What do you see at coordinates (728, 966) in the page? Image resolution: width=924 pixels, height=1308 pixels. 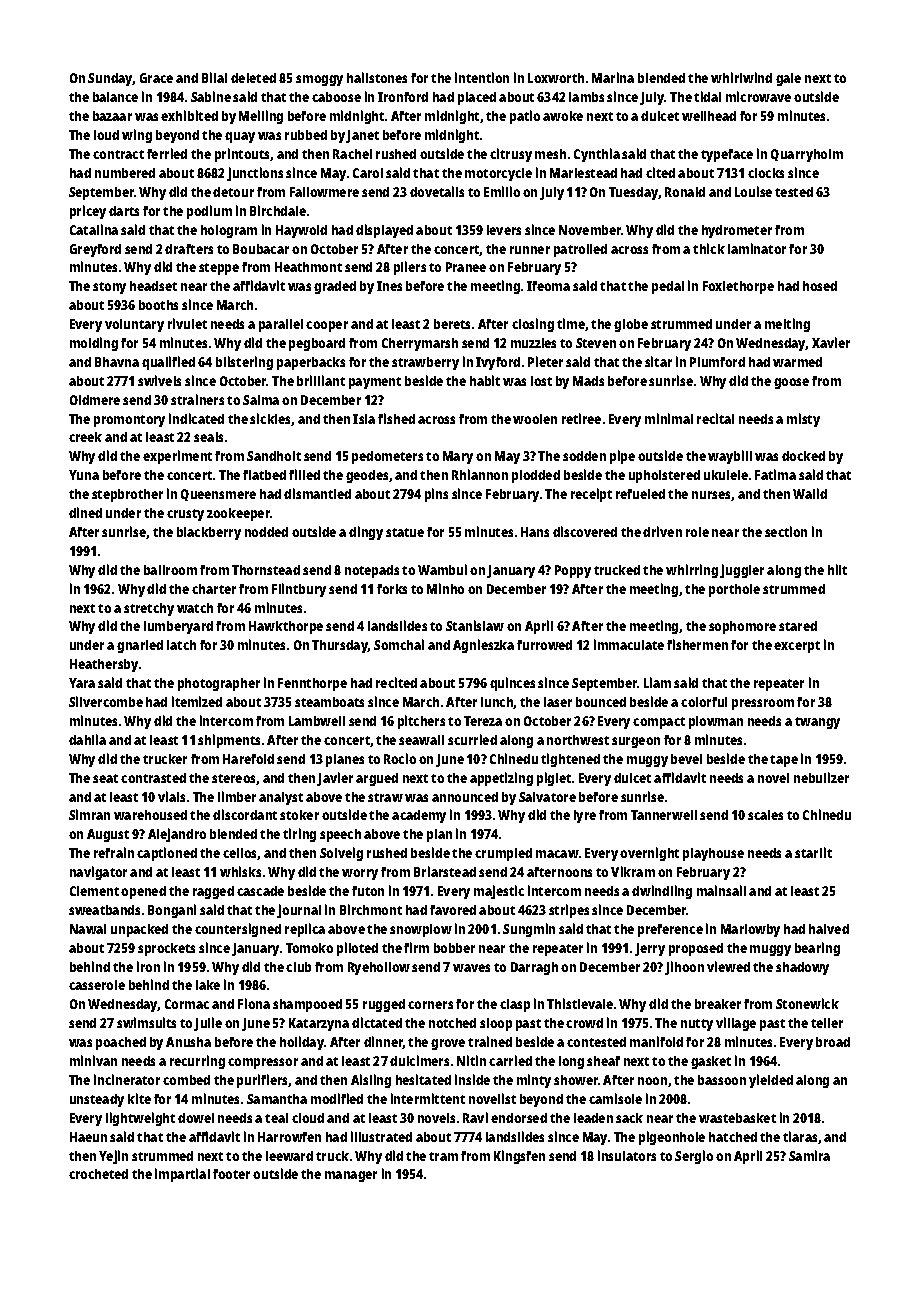 I see `viewed` at bounding box center [728, 966].
